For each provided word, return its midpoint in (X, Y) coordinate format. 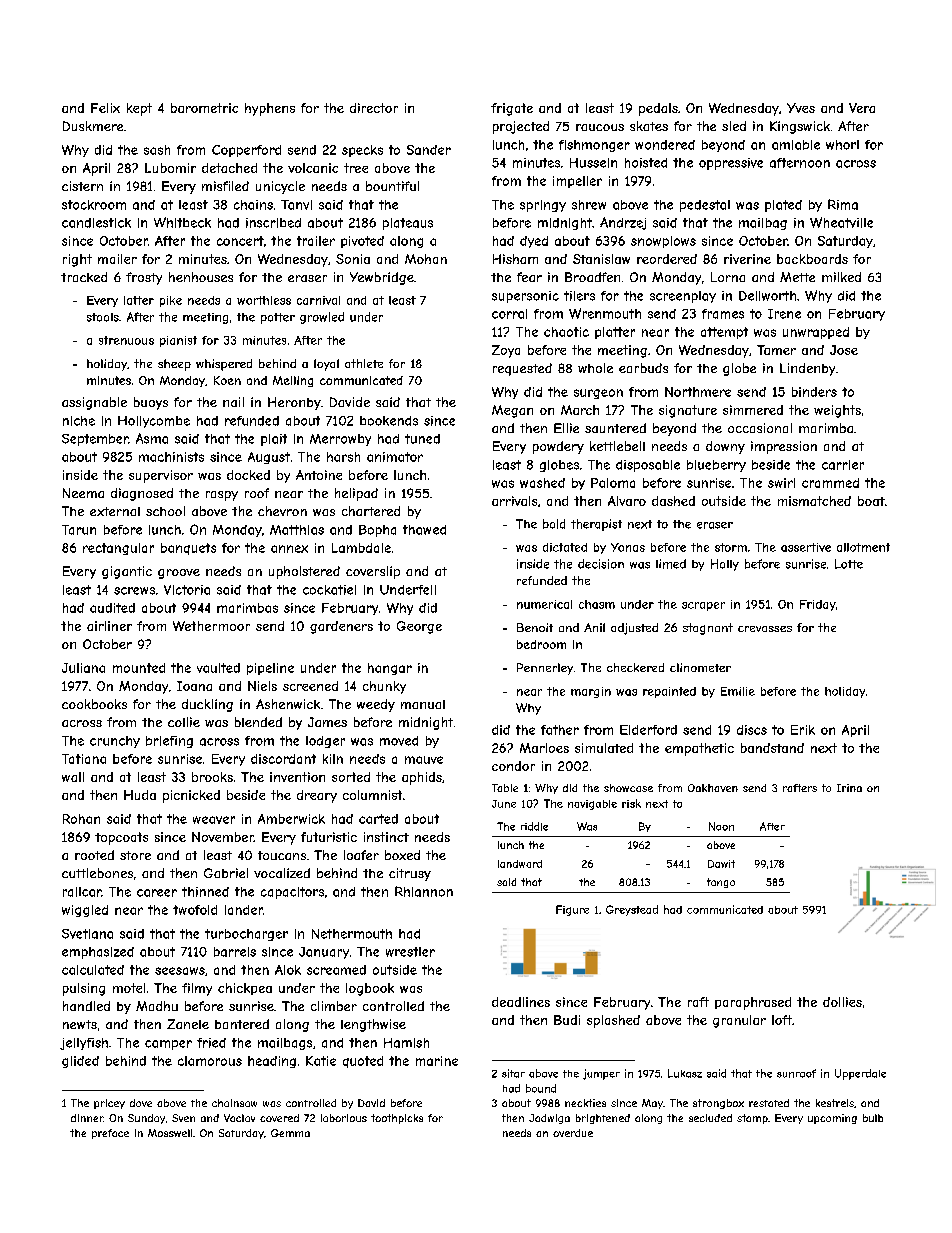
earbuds (643, 368)
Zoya (506, 351)
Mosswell (170, 1133)
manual (423, 704)
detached (229, 168)
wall (73, 777)
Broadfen (592, 277)
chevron (282, 511)
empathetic (699, 749)
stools (103, 317)
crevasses (765, 629)
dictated (565, 547)
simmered (753, 410)
